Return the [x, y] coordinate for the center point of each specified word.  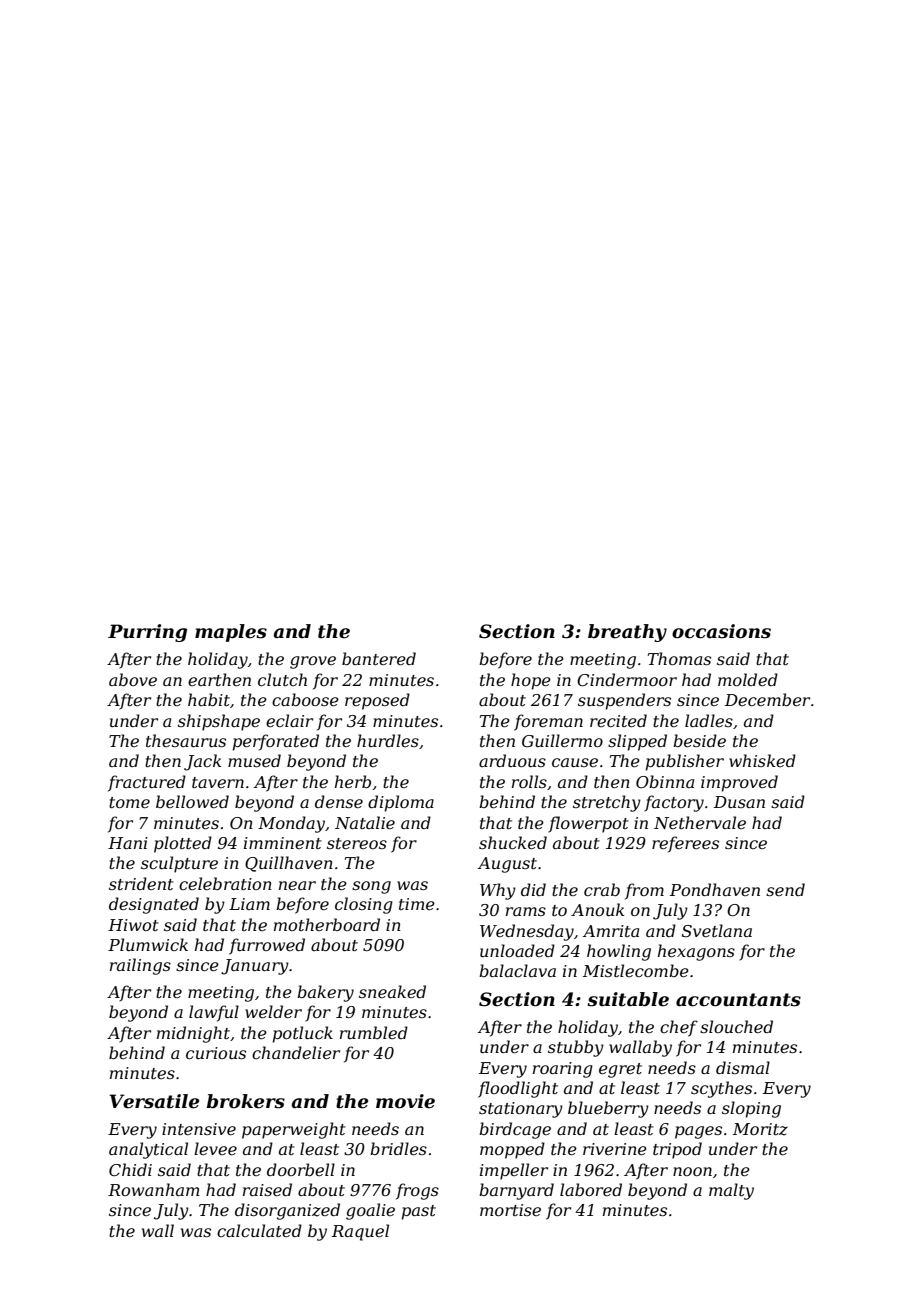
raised [267, 1189]
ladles [709, 720]
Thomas [679, 658]
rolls [529, 781]
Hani [128, 843]
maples [231, 633]
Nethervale [700, 822]
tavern [218, 782]
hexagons [696, 952]
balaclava [517, 970]
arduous [512, 760]
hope [531, 681]
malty [731, 1191]
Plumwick [148, 944]
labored [591, 1189]
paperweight [294, 1130]
